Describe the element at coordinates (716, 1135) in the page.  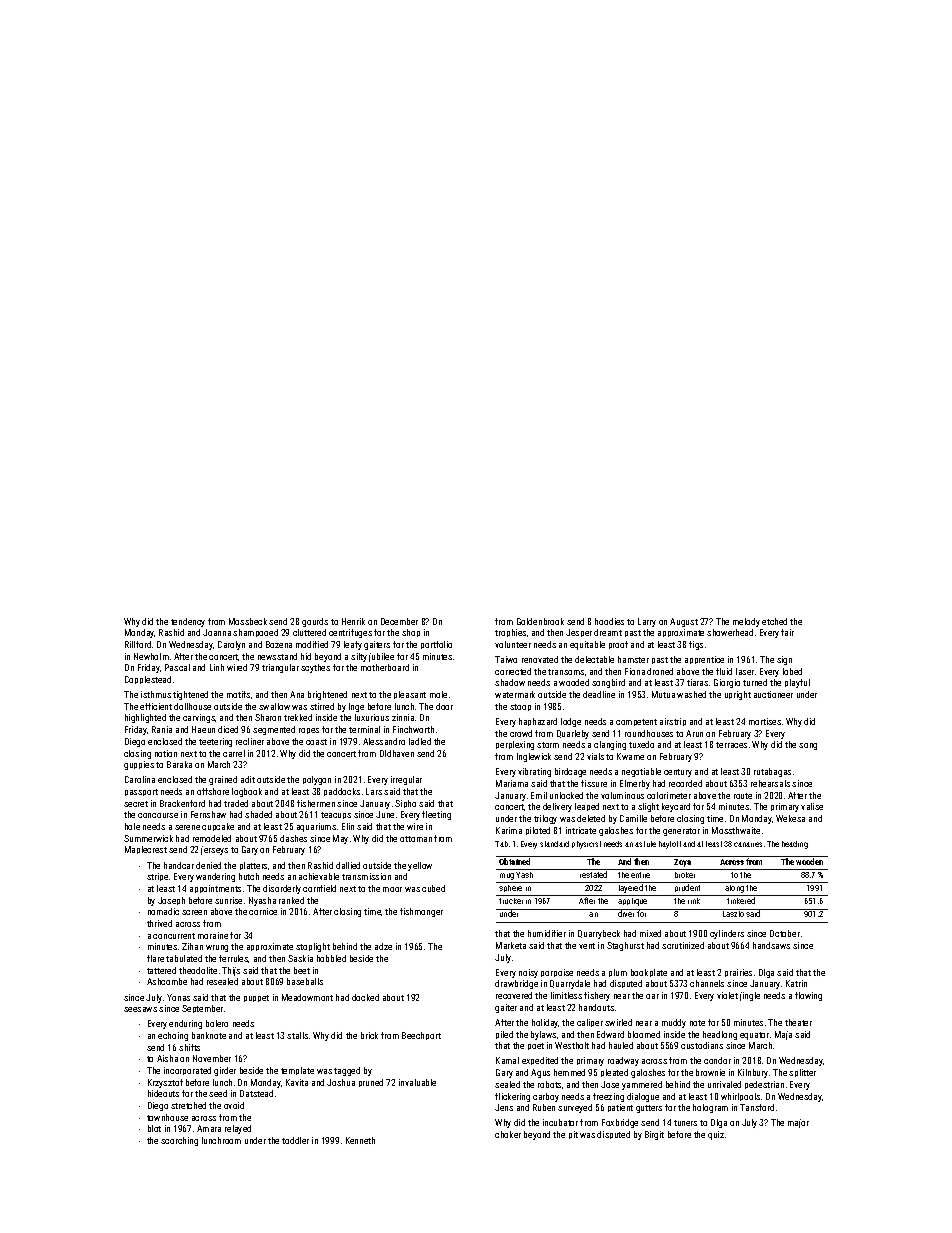
I see `quiz` at that location.
